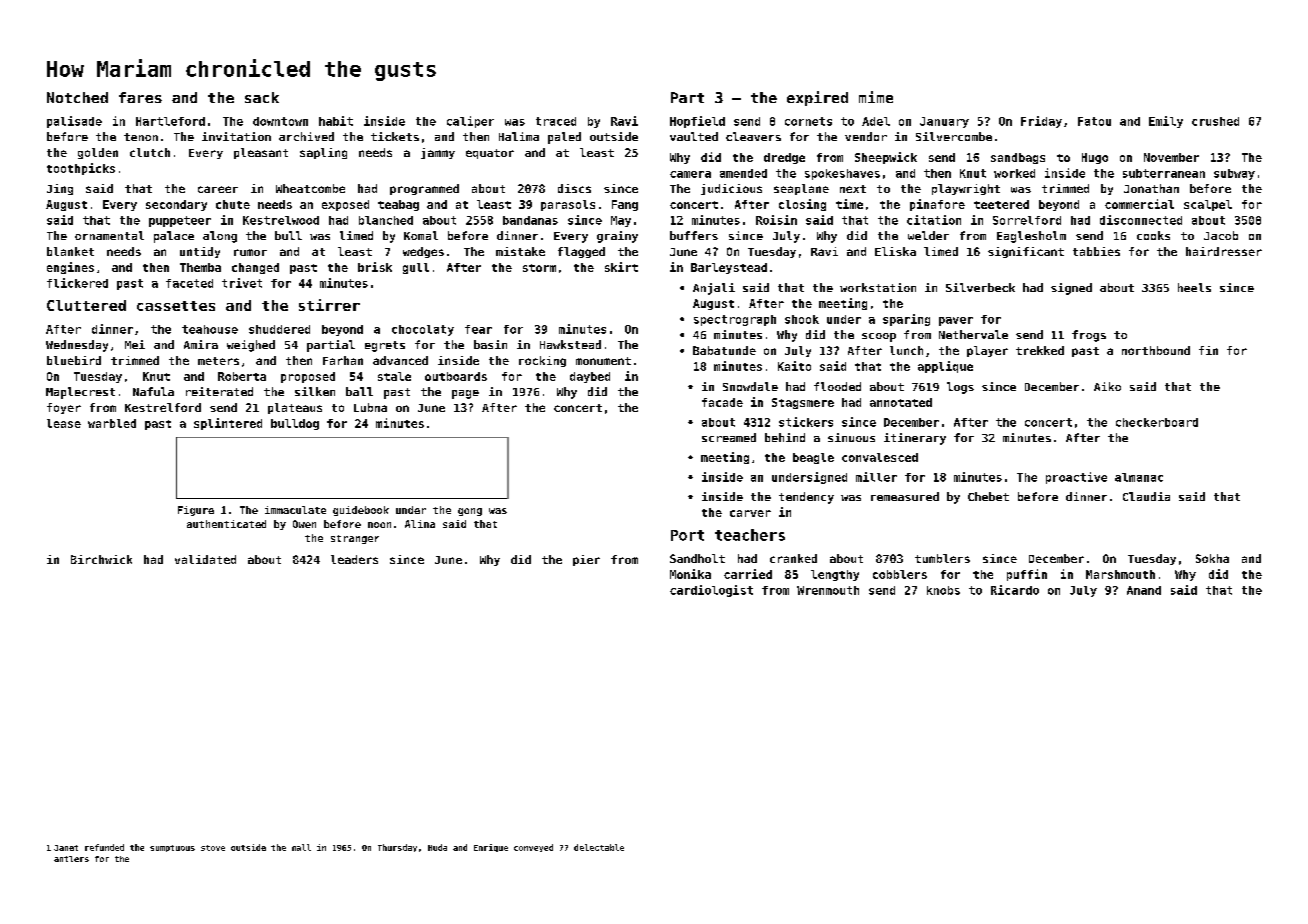 The height and width of the screenshot is (924, 1308). I want to click on validated, so click(205, 559).
